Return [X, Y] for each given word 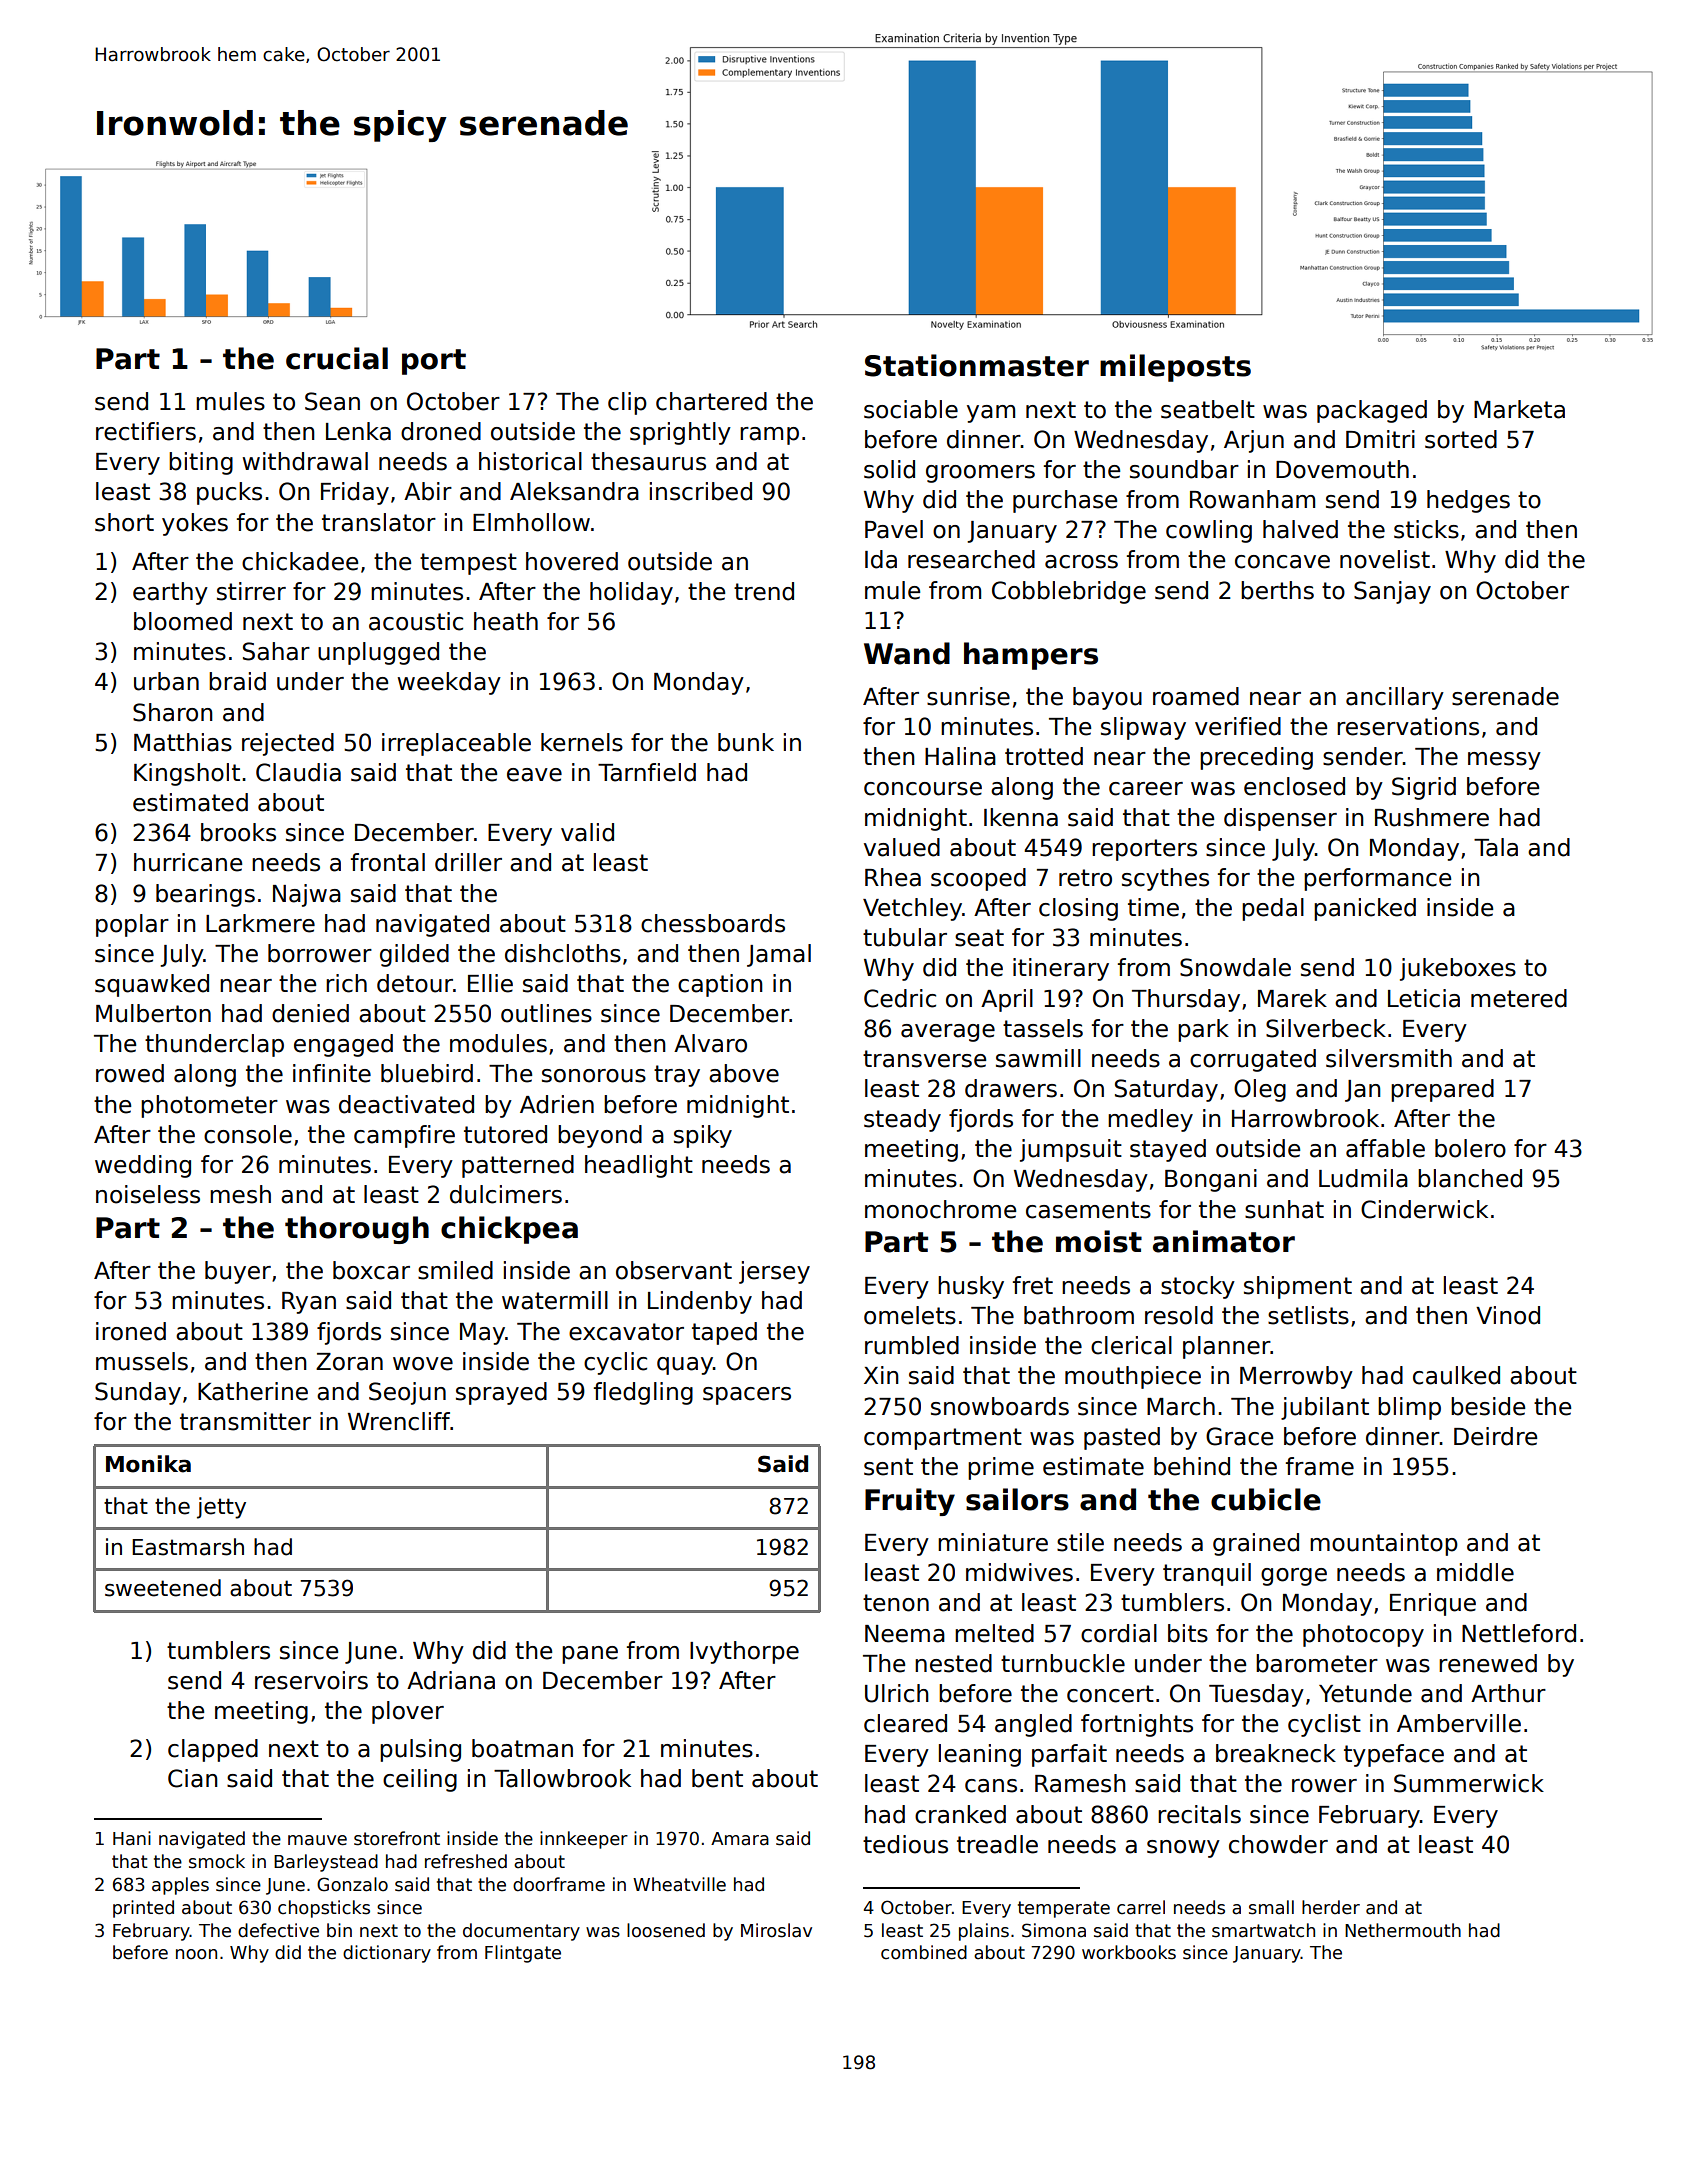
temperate [1064, 1909]
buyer [238, 1272]
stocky [1198, 1287]
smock [217, 1861]
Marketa [1519, 409]
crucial [337, 358]
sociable [911, 409]
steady [902, 1120]
